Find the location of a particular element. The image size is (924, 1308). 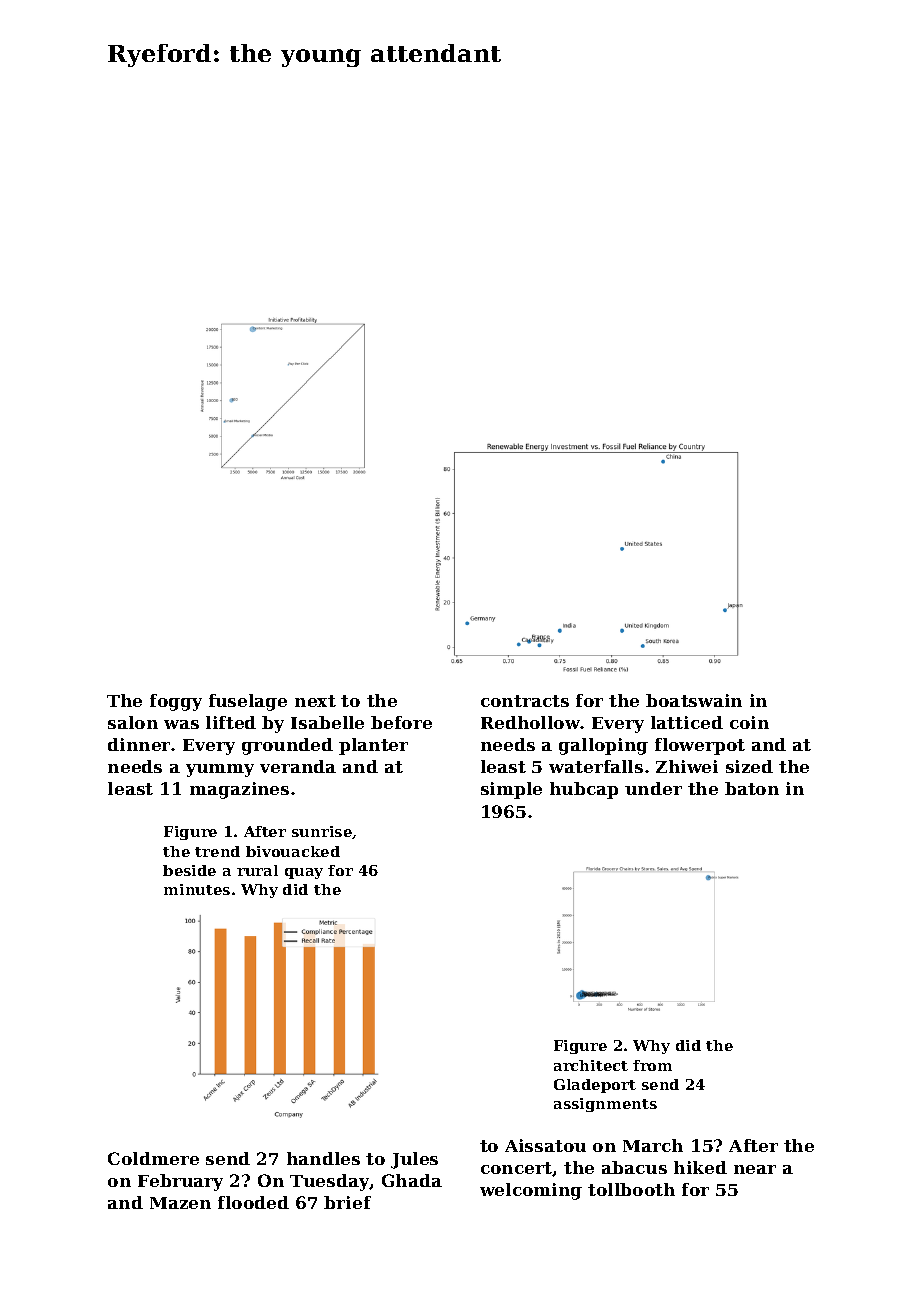

quay is located at coordinates (304, 873).
